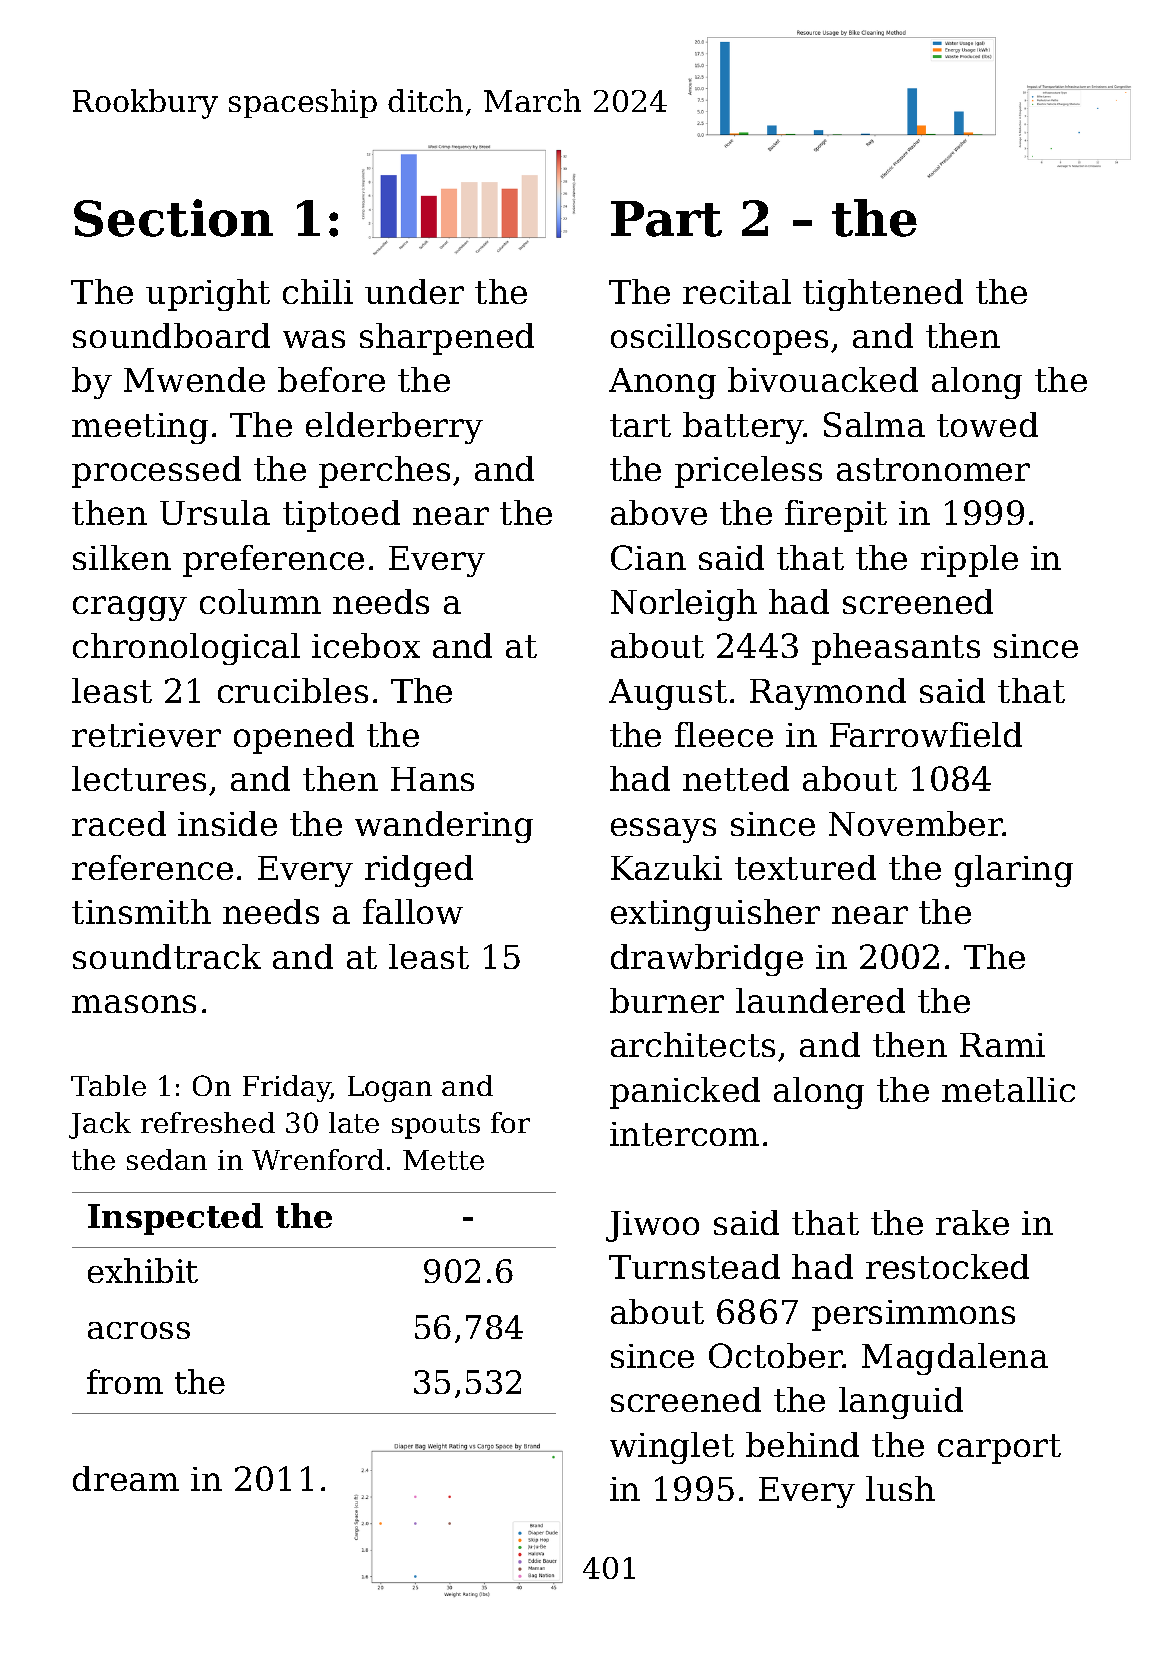 This image has width=1165, height=1654. Describe the element at coordinates (126, 1478) in the image. I see `dream` at that location.
